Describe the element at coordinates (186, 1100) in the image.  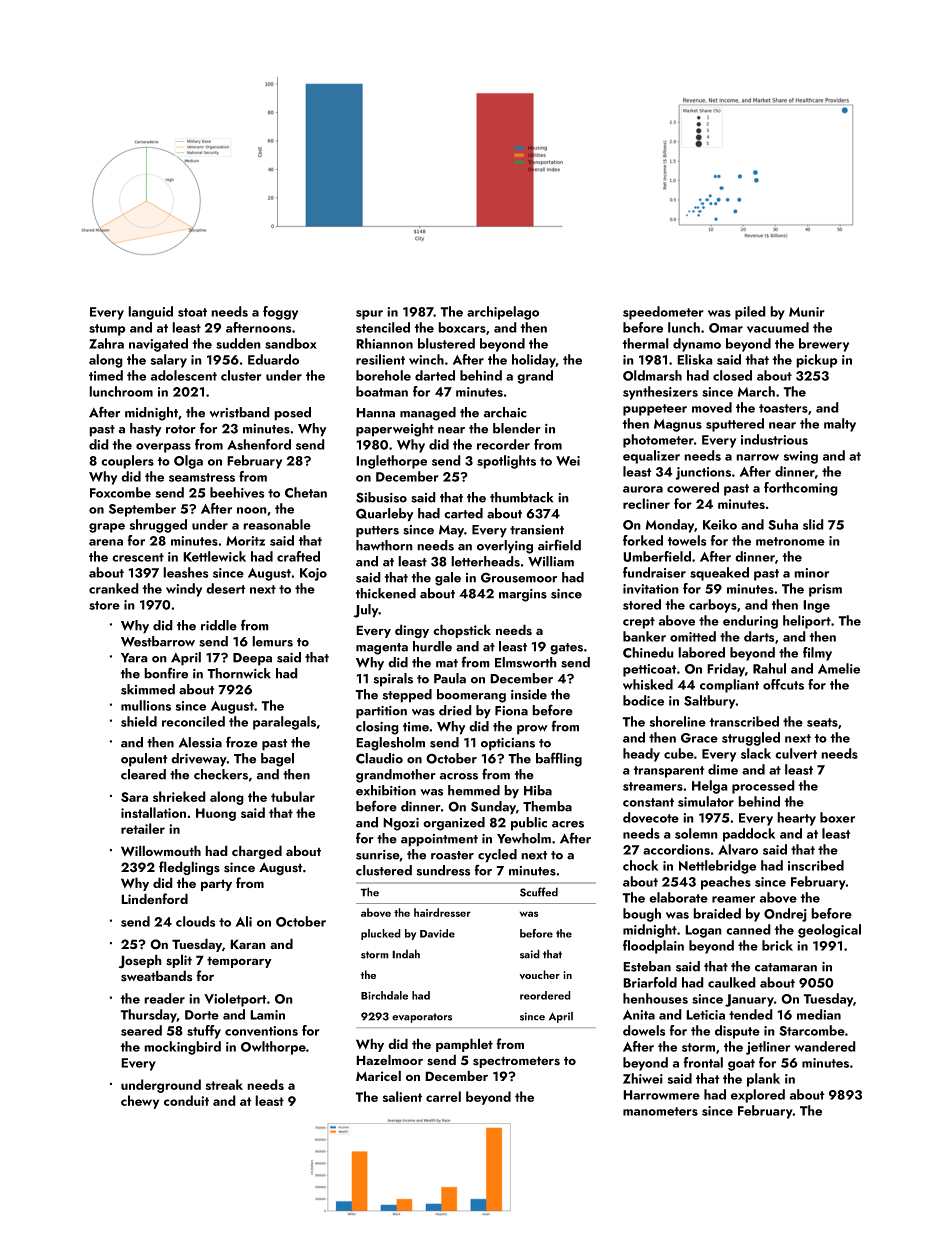
I see `conduit` at that location.
